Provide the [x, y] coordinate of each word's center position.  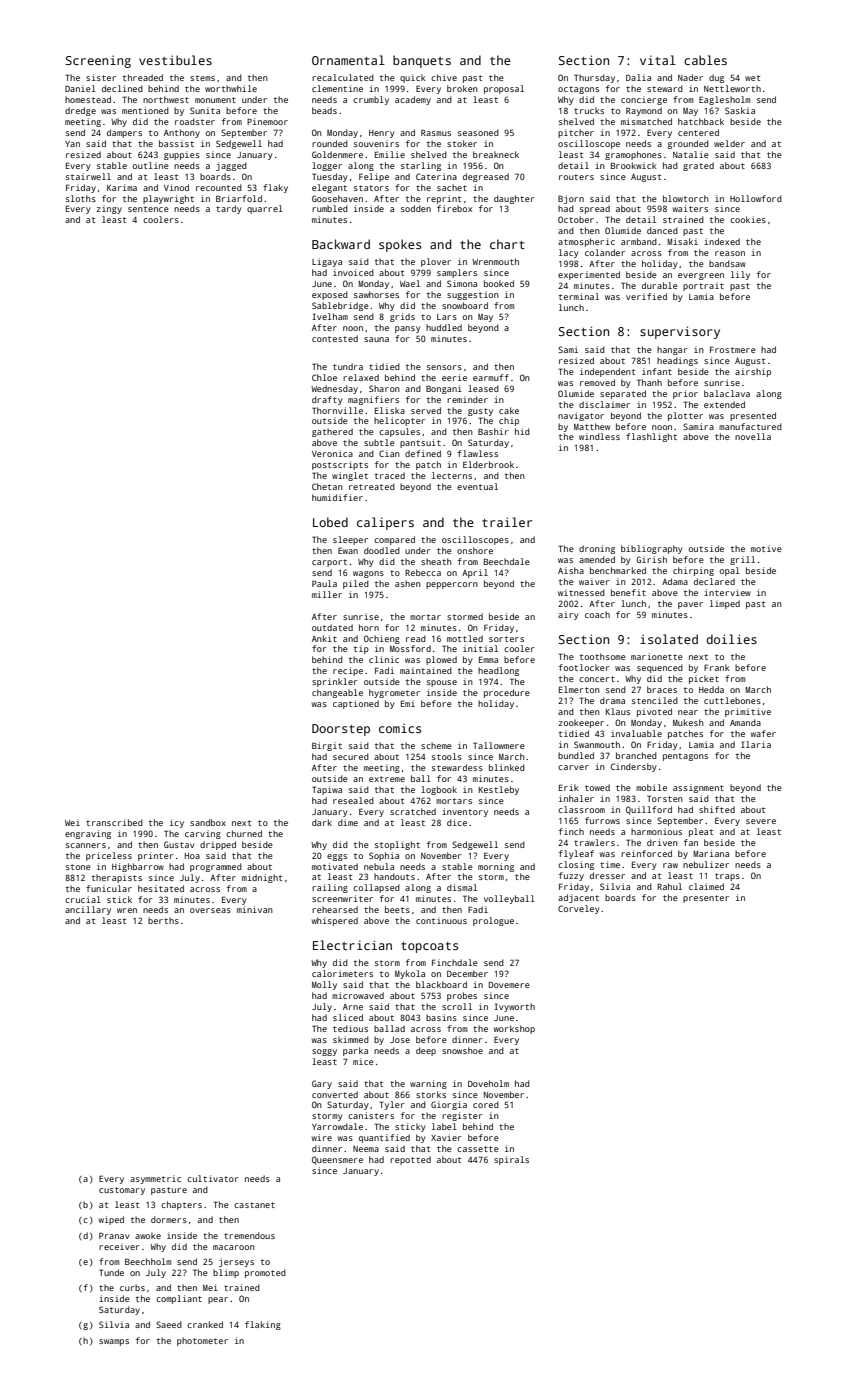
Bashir [493, 431]
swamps [114, 1342]
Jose [400, 1040]
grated [698, 166]
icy [177, 823]
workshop [514, 1029]
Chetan [327, 486]
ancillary [88, 910]
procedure [507, 693]
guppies [182, 155]
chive [444, 77]
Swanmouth [597, 744]
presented [753, 416]
